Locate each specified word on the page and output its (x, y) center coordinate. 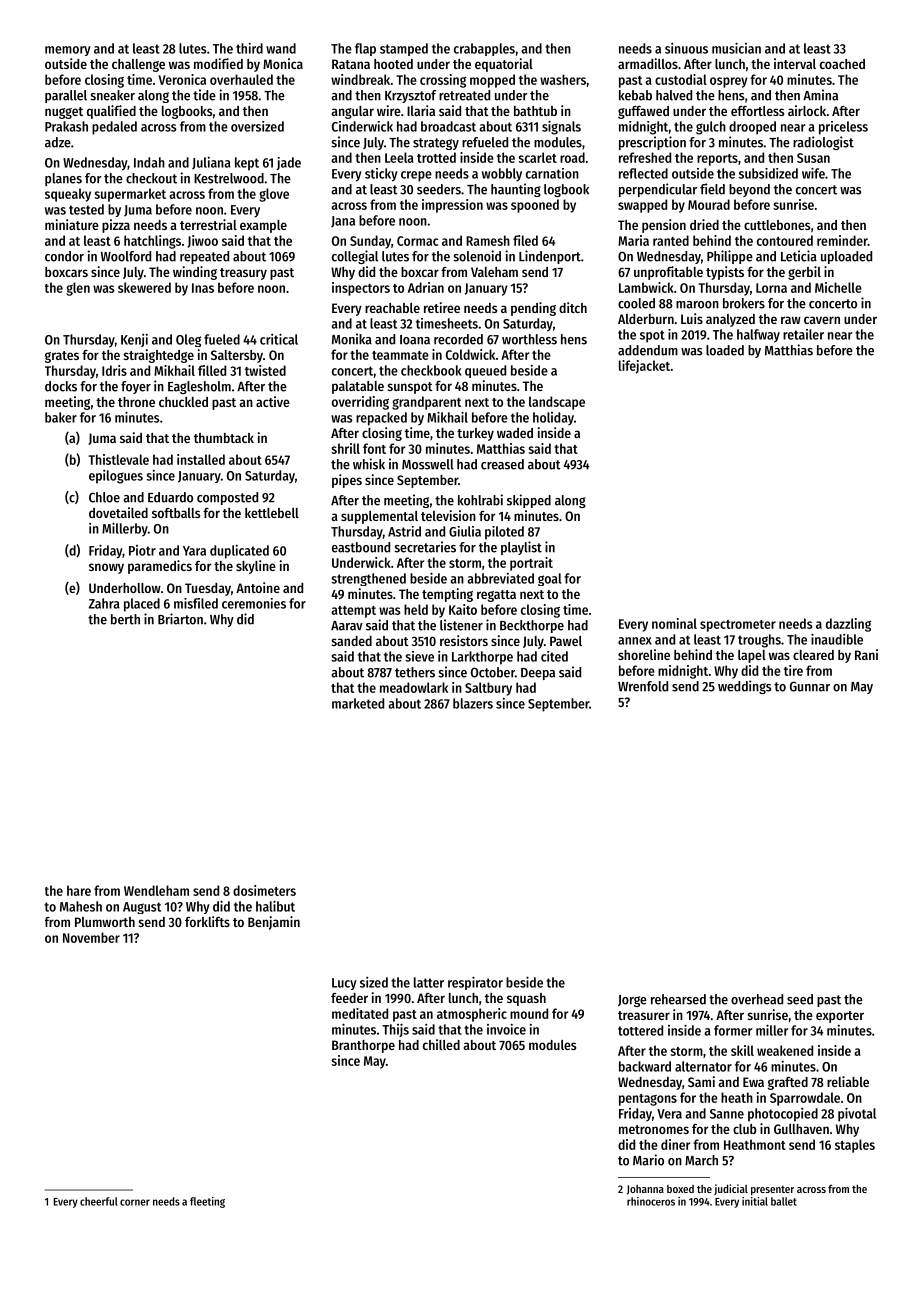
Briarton (180, 619)
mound (529, 1013)
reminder (842, 240)
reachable (392, 308)
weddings (744, 687)
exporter (840, 1017)
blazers (473, 703)
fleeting (207, 1202)
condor (64, 256)
